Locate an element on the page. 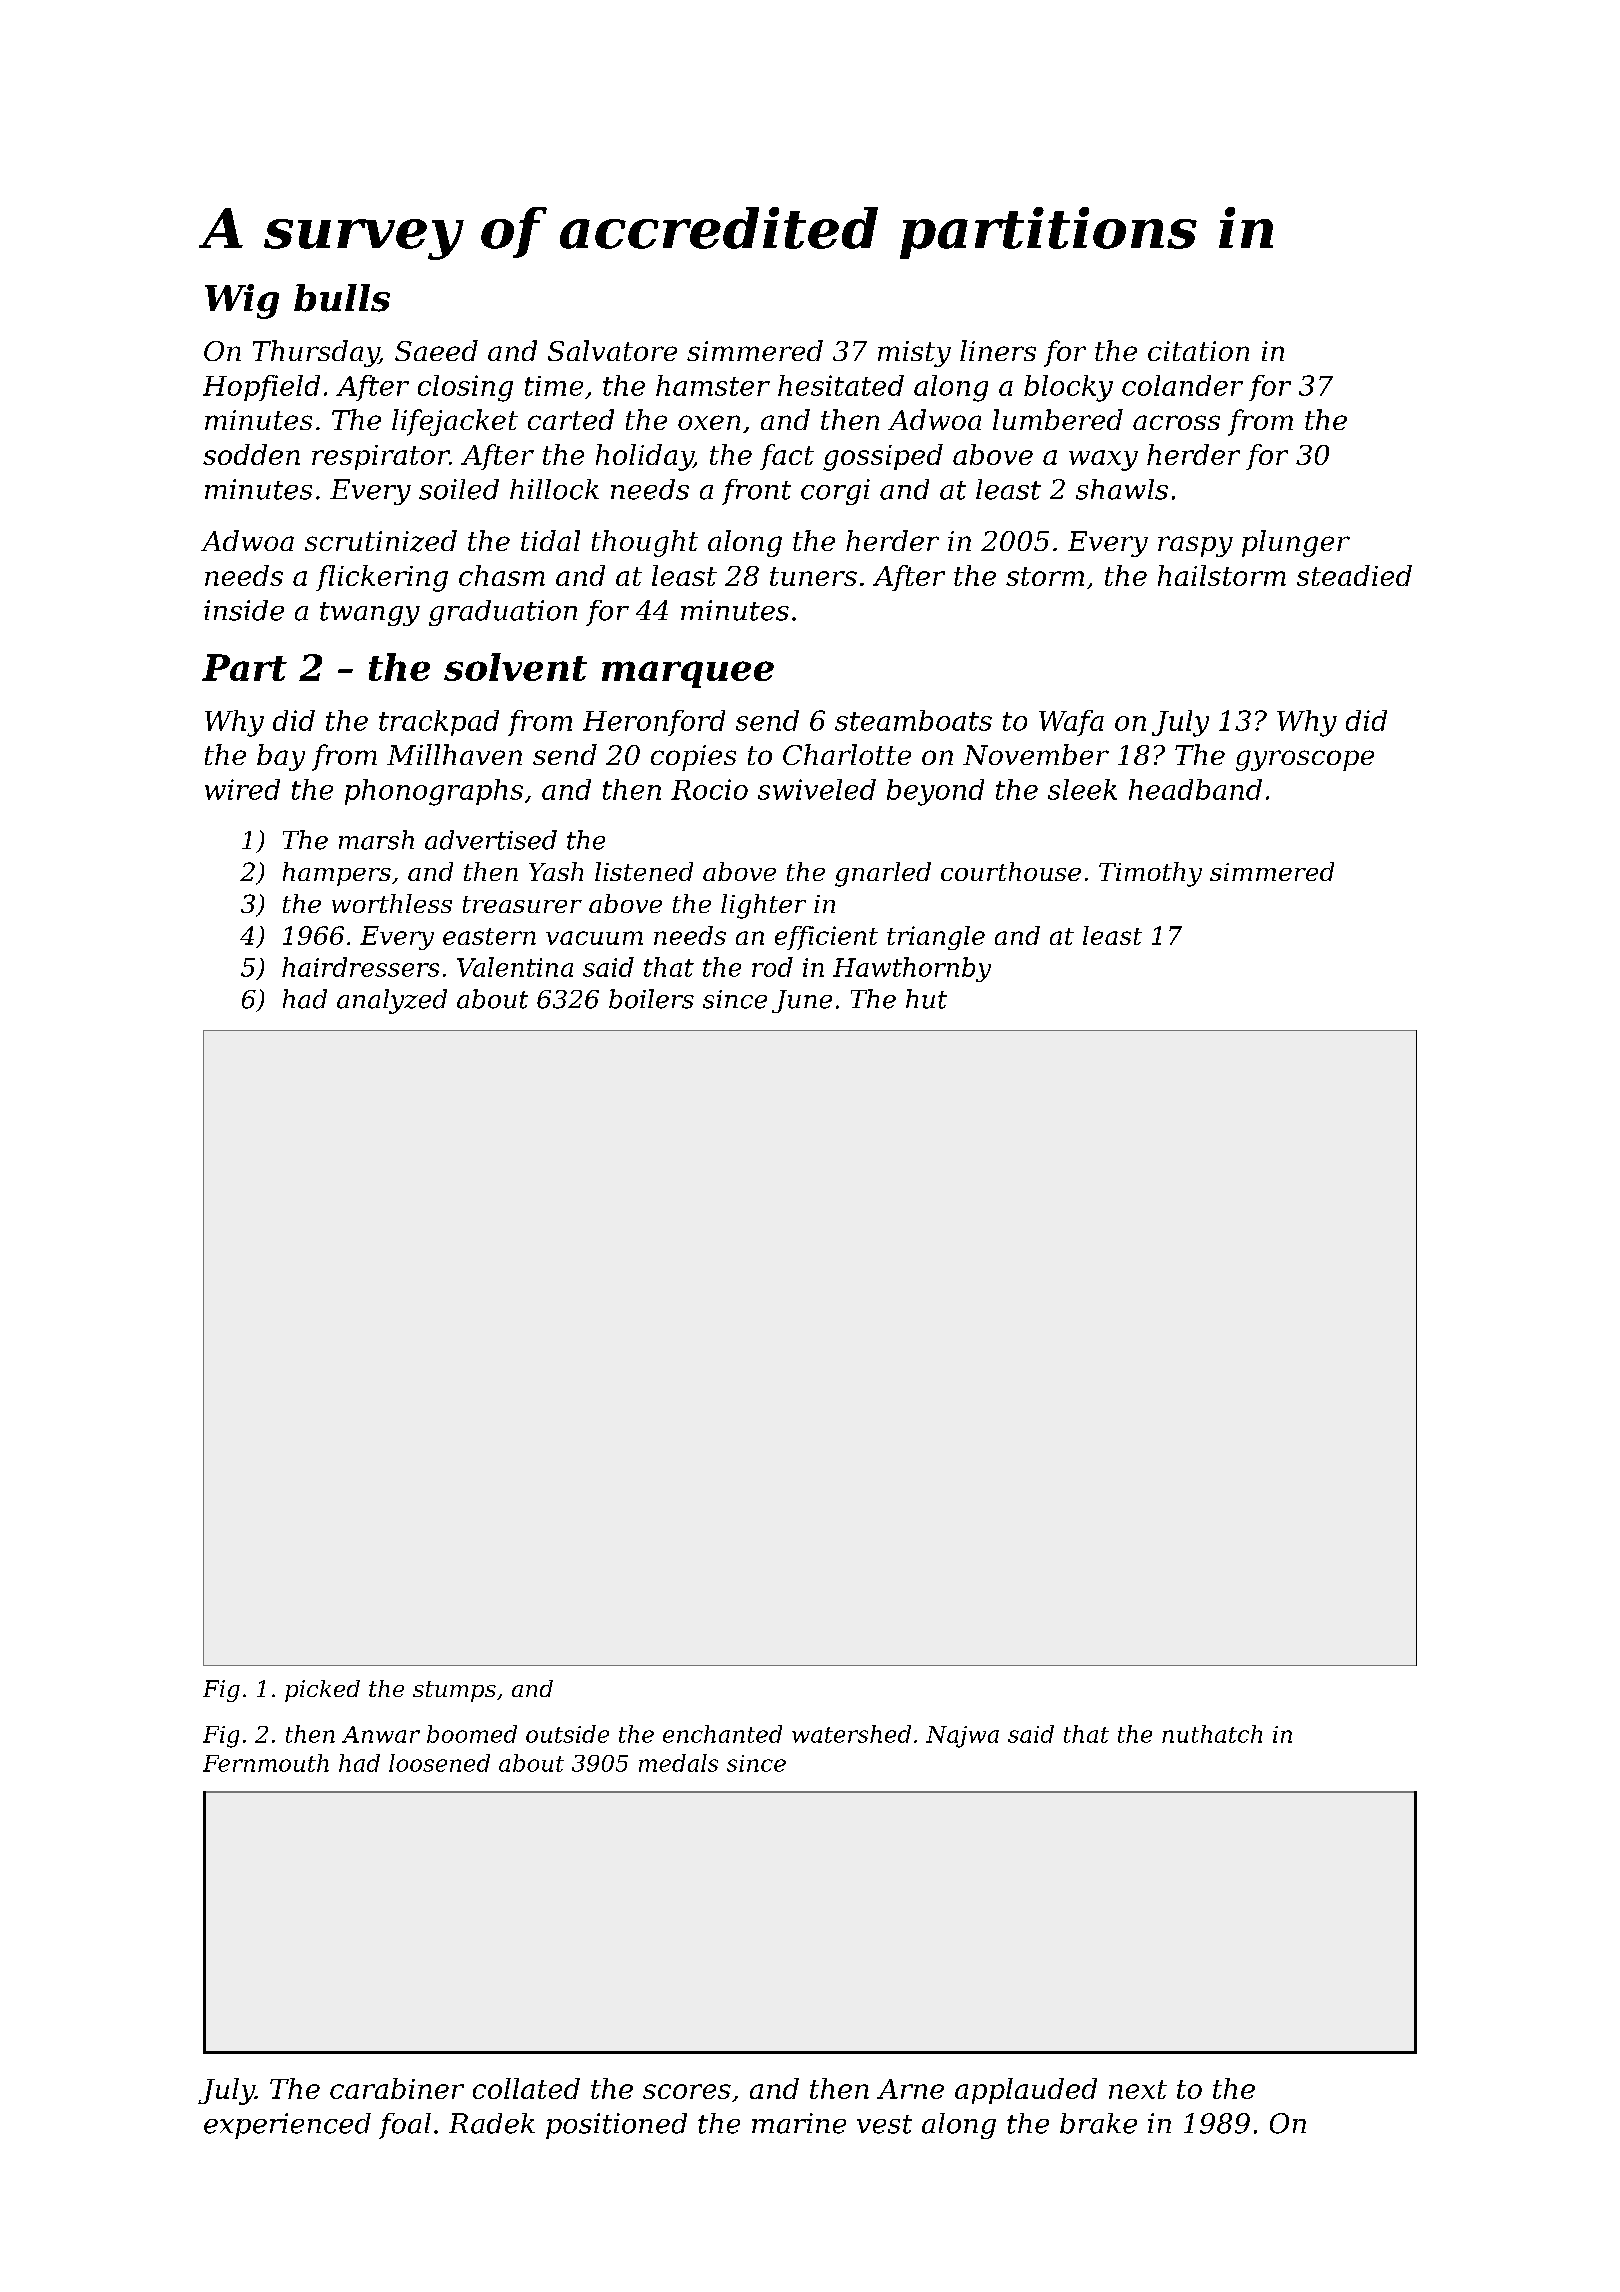  Najwa is located at coordinates (962, 1737).
